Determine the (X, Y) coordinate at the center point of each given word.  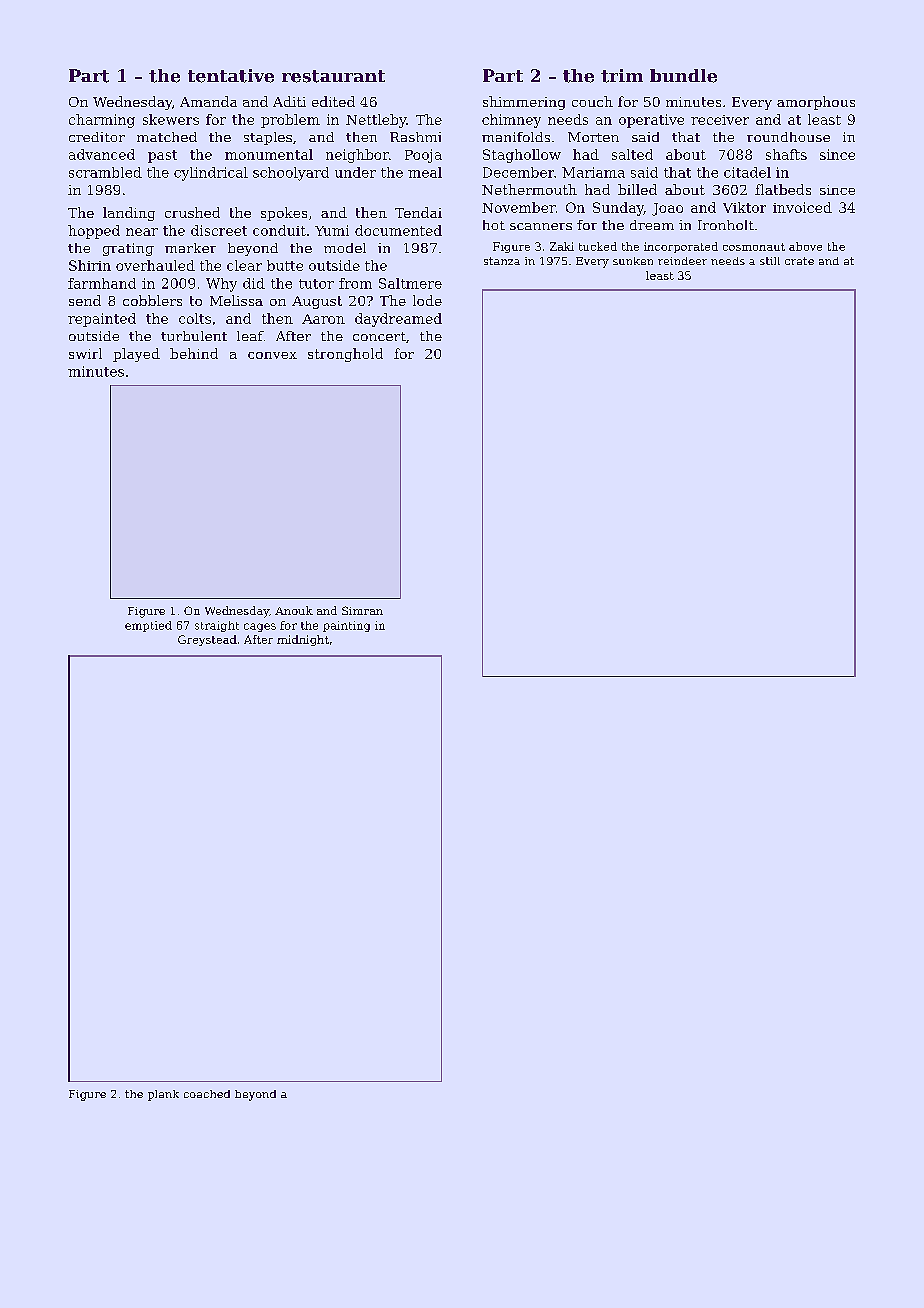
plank (163, 1095)
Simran (362, 610)
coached (207, 1094)
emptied (148, 626)
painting (346, 626)
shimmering (524, 103)
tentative (231, 76)
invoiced (802, 207)
